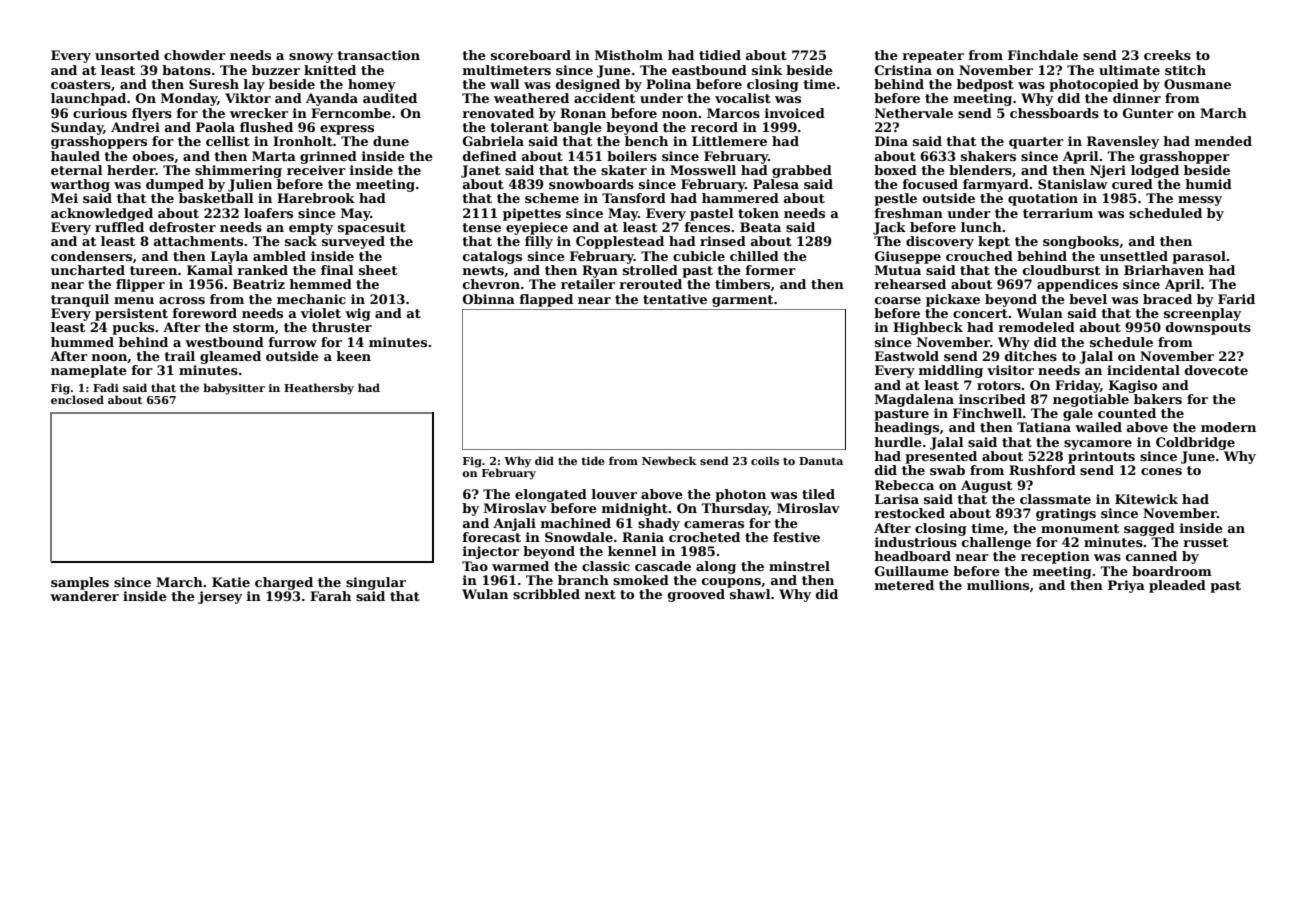 The height and width of the image is (924, 1308). Describe the element at coordinates (231, 582) in the image. I see `Katie` at that location.
